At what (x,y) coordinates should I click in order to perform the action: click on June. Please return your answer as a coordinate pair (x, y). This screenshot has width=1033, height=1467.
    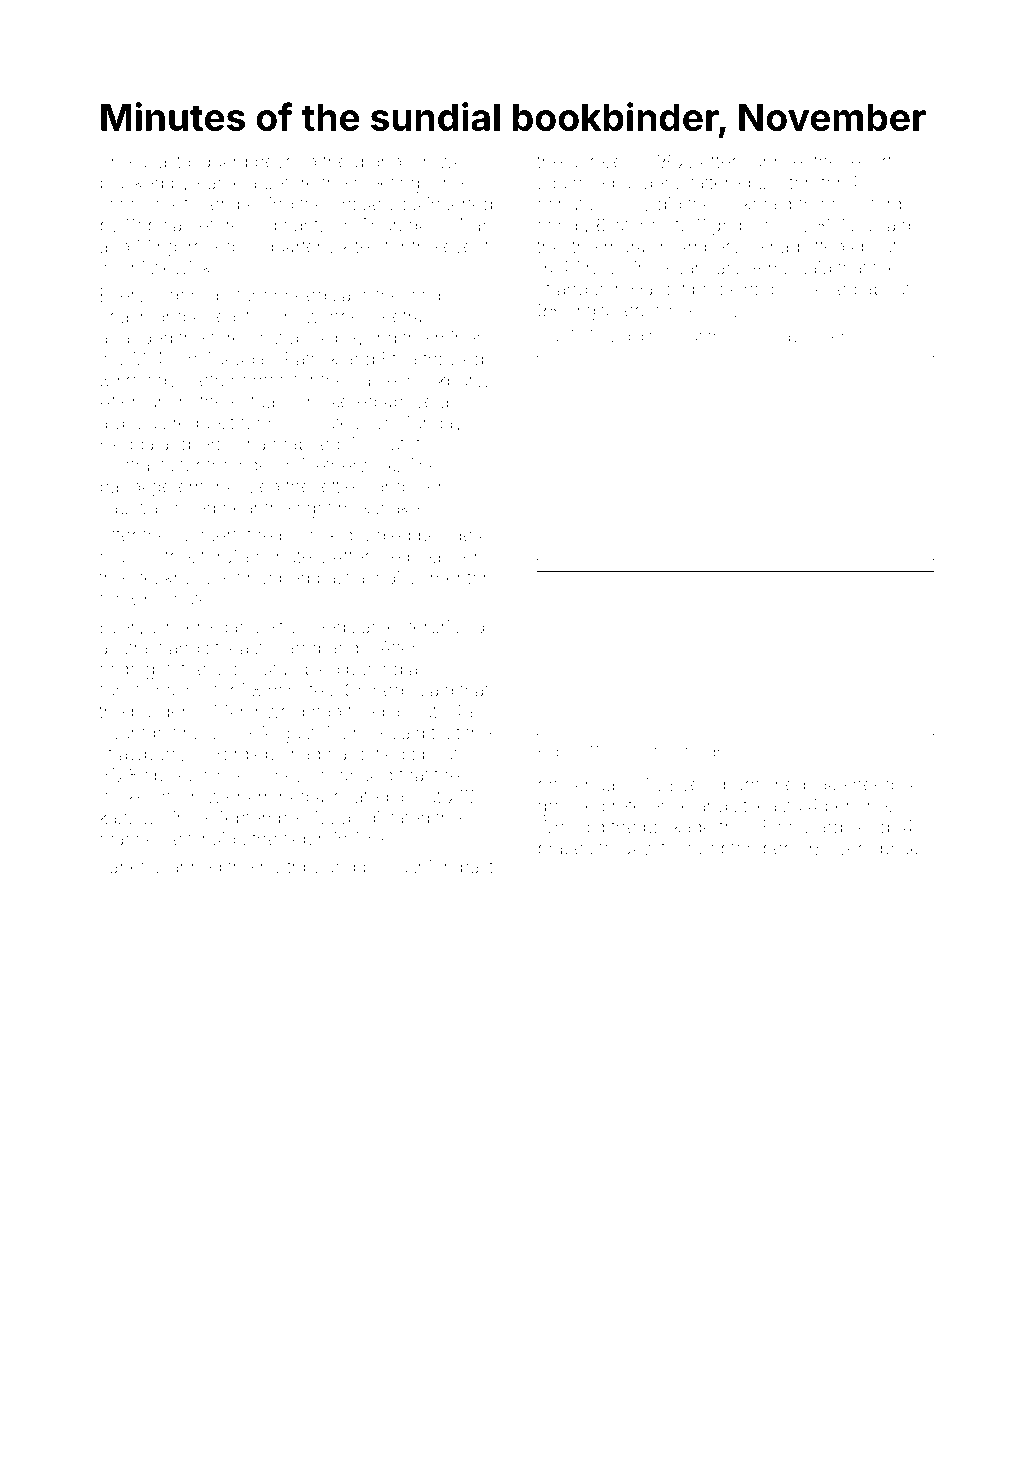
    Looking at the image, I should click on (274, 775).
